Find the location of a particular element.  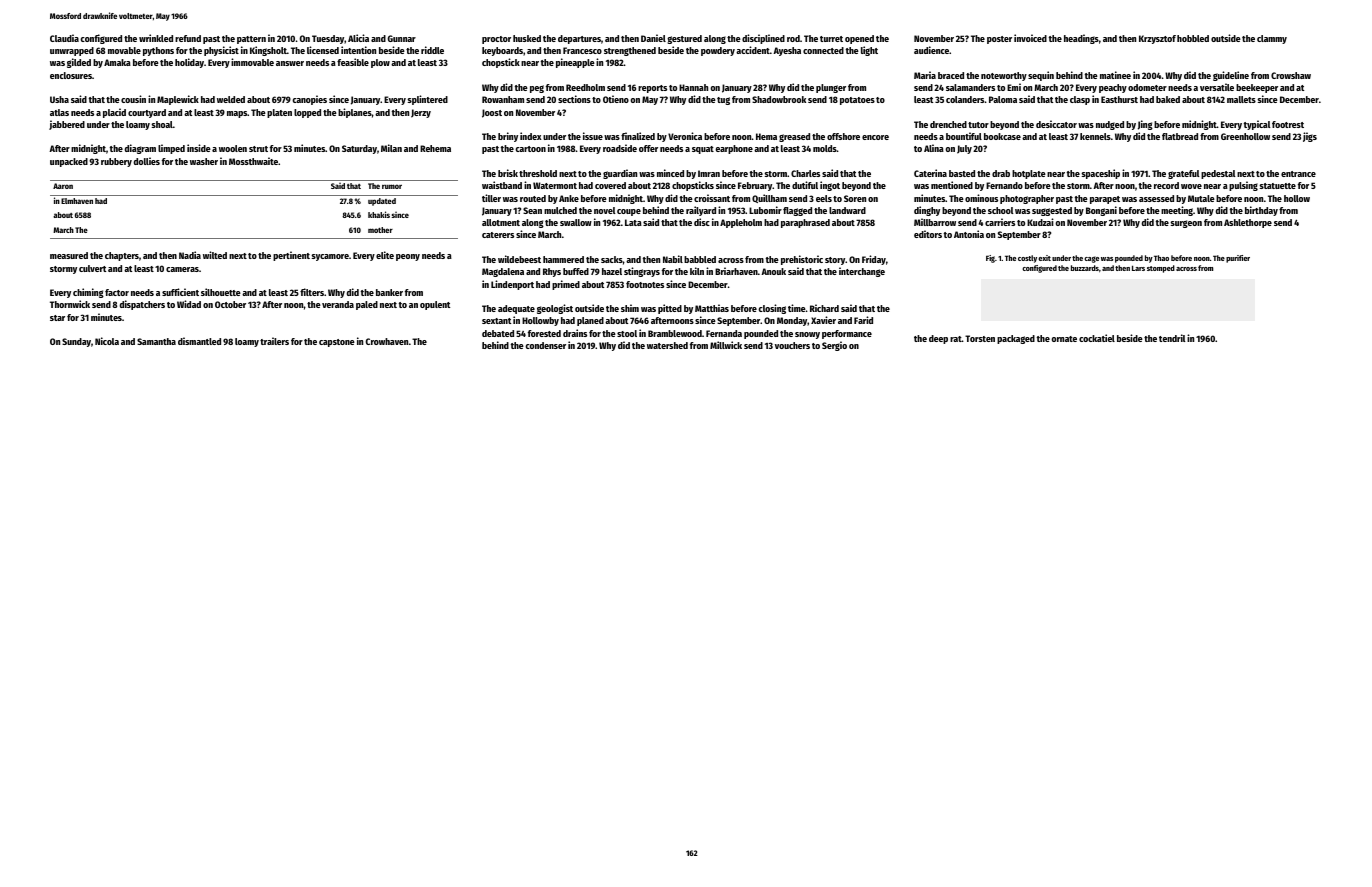

sequin is located at coordinates (1041, 76).
